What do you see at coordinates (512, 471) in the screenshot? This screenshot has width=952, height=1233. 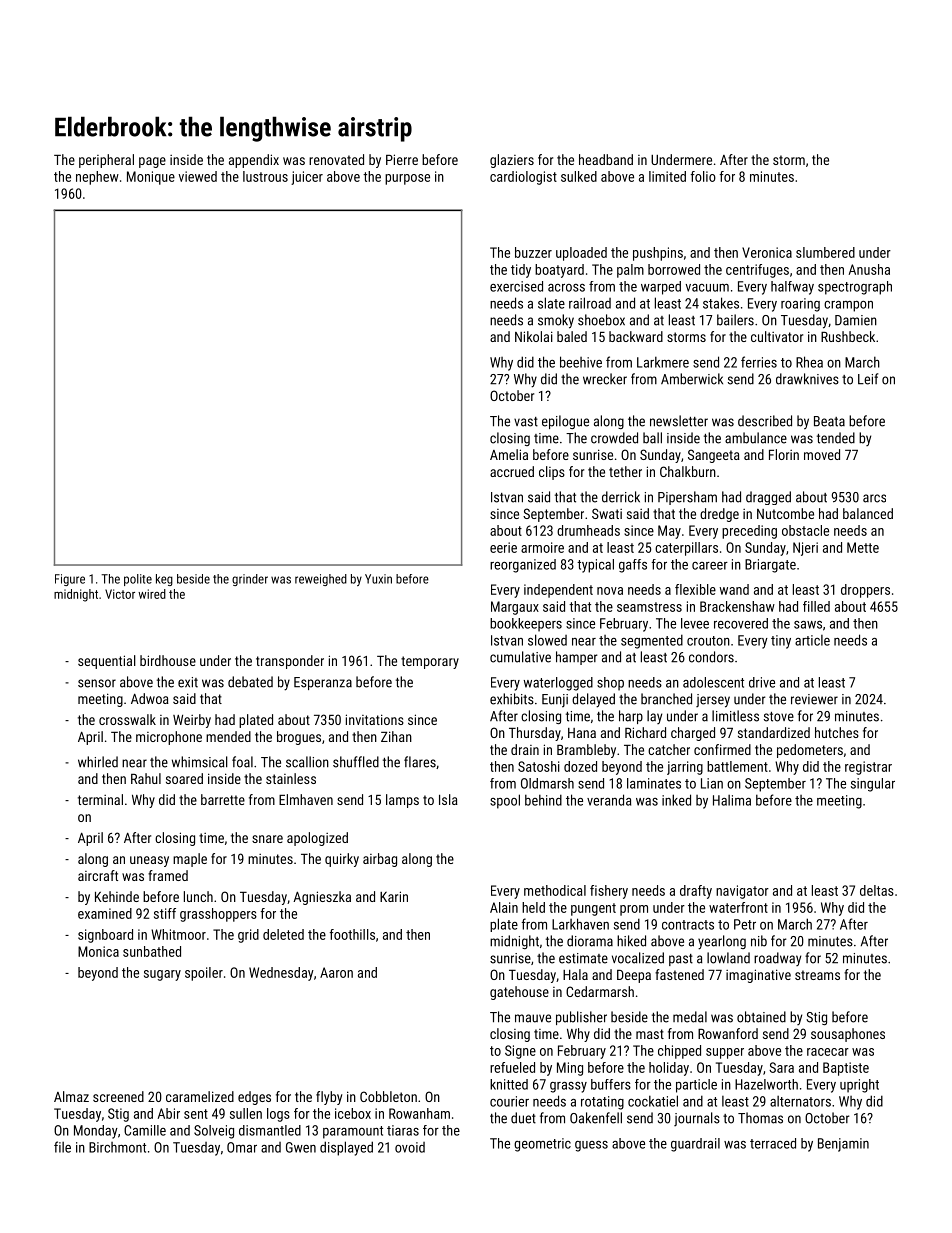 I see `accrued` at bounding box center [512, 471].
